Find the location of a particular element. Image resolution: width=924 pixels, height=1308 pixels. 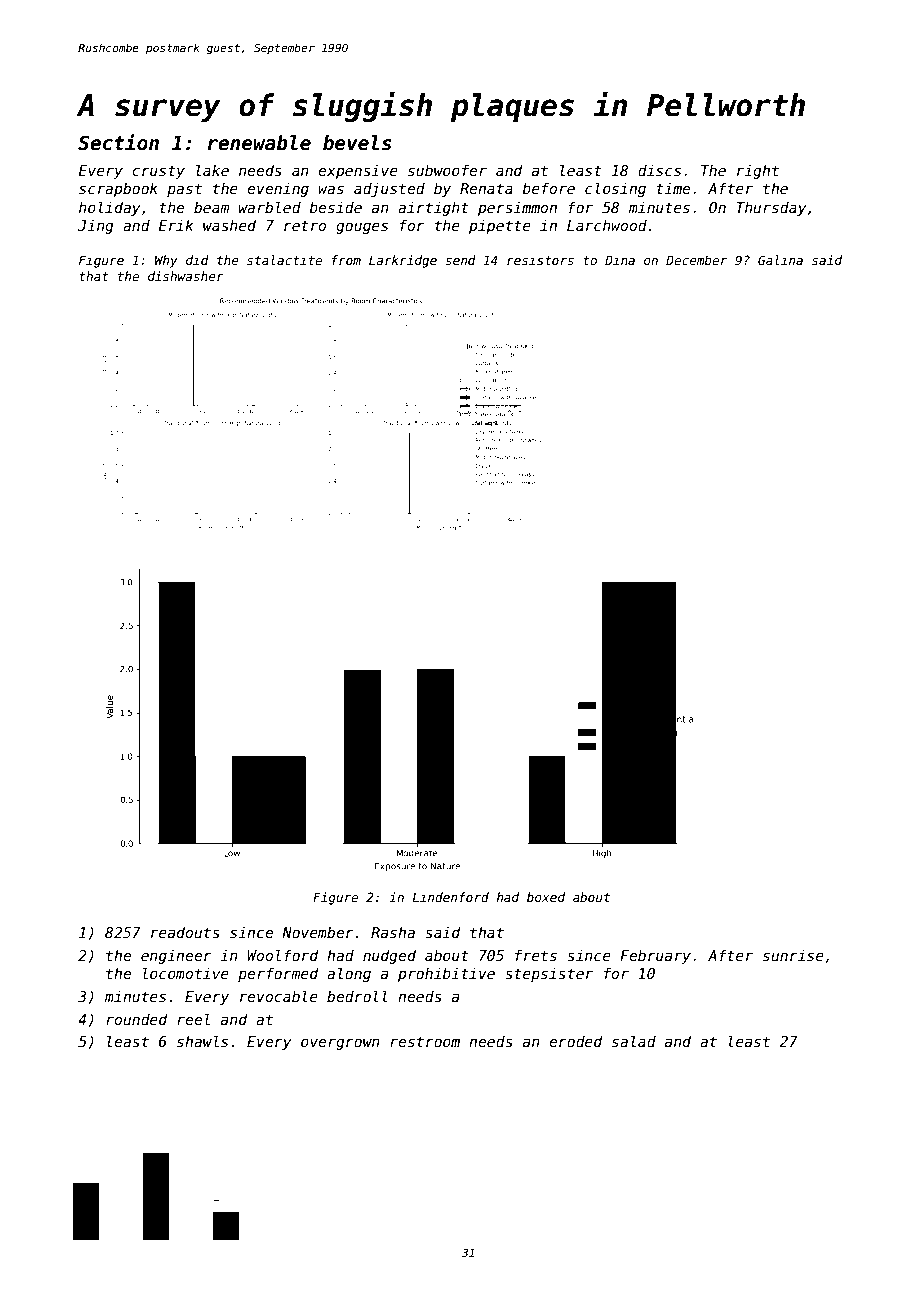

right is located at coordinates (758, 171).
